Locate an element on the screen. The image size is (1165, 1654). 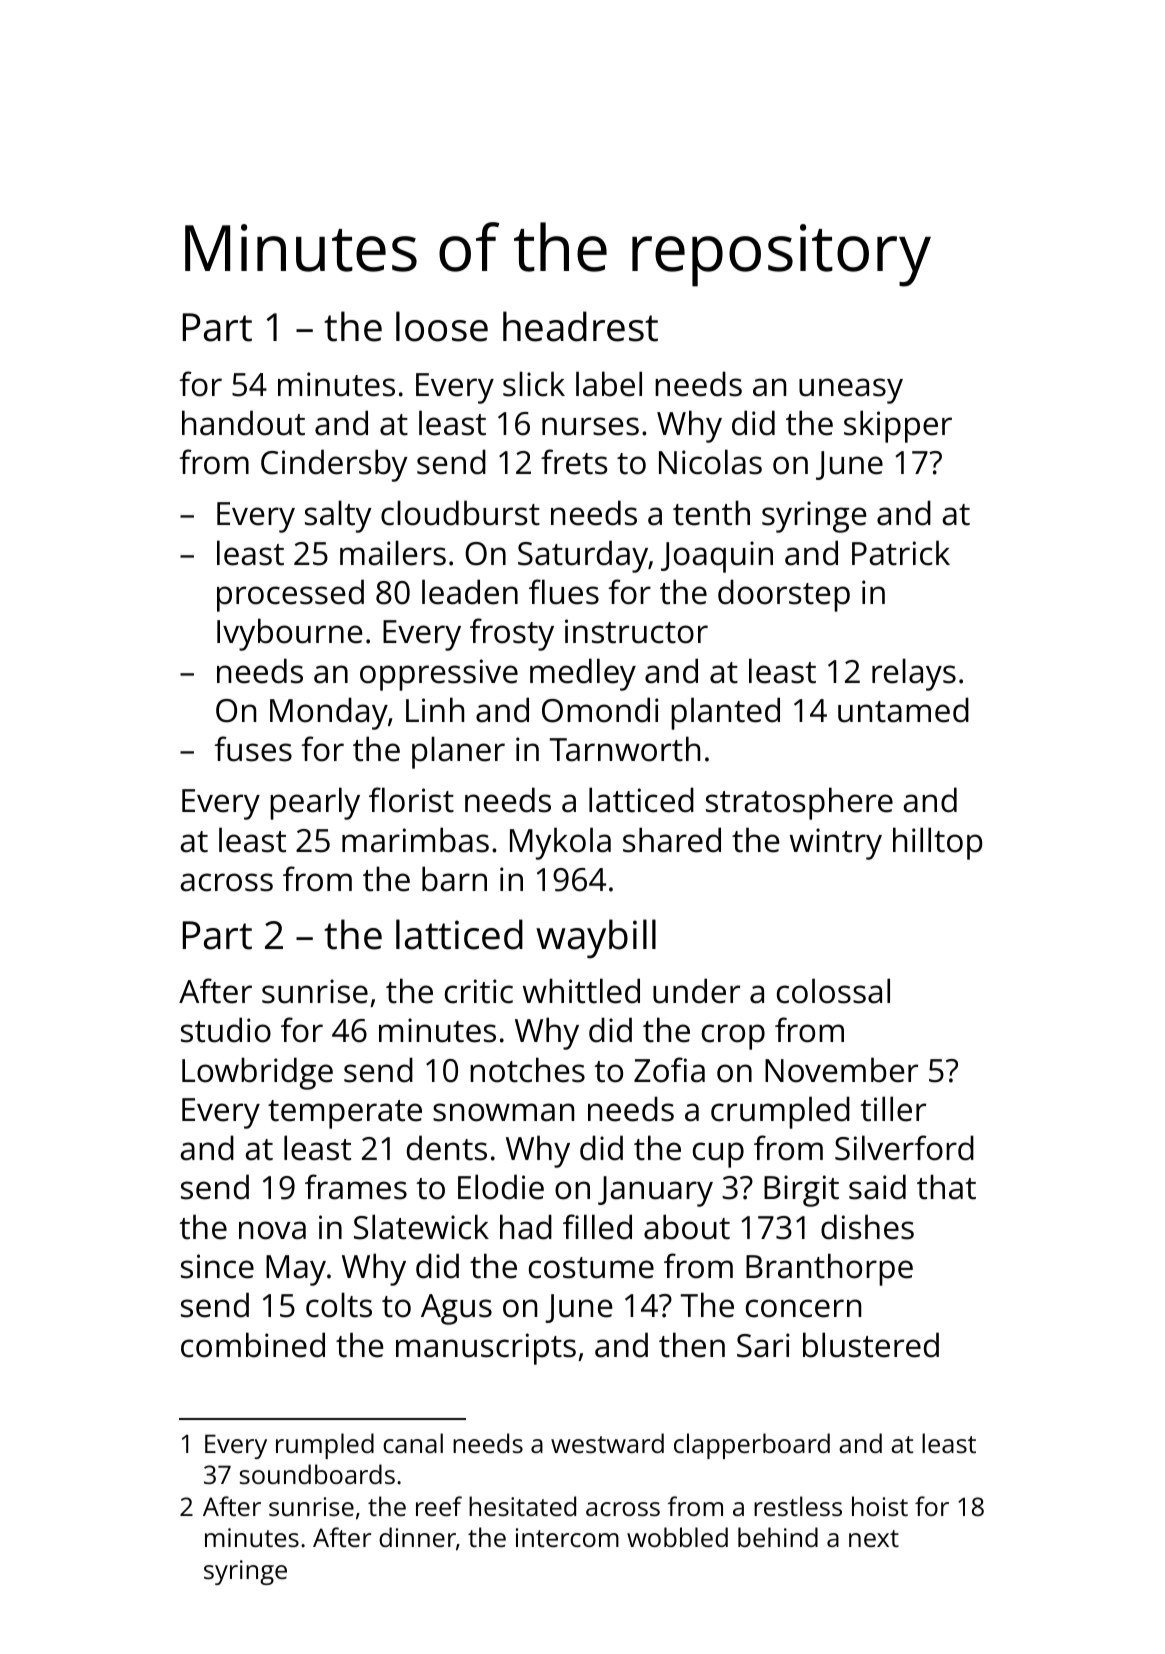
headrest is located at coordinates (580, 326).
